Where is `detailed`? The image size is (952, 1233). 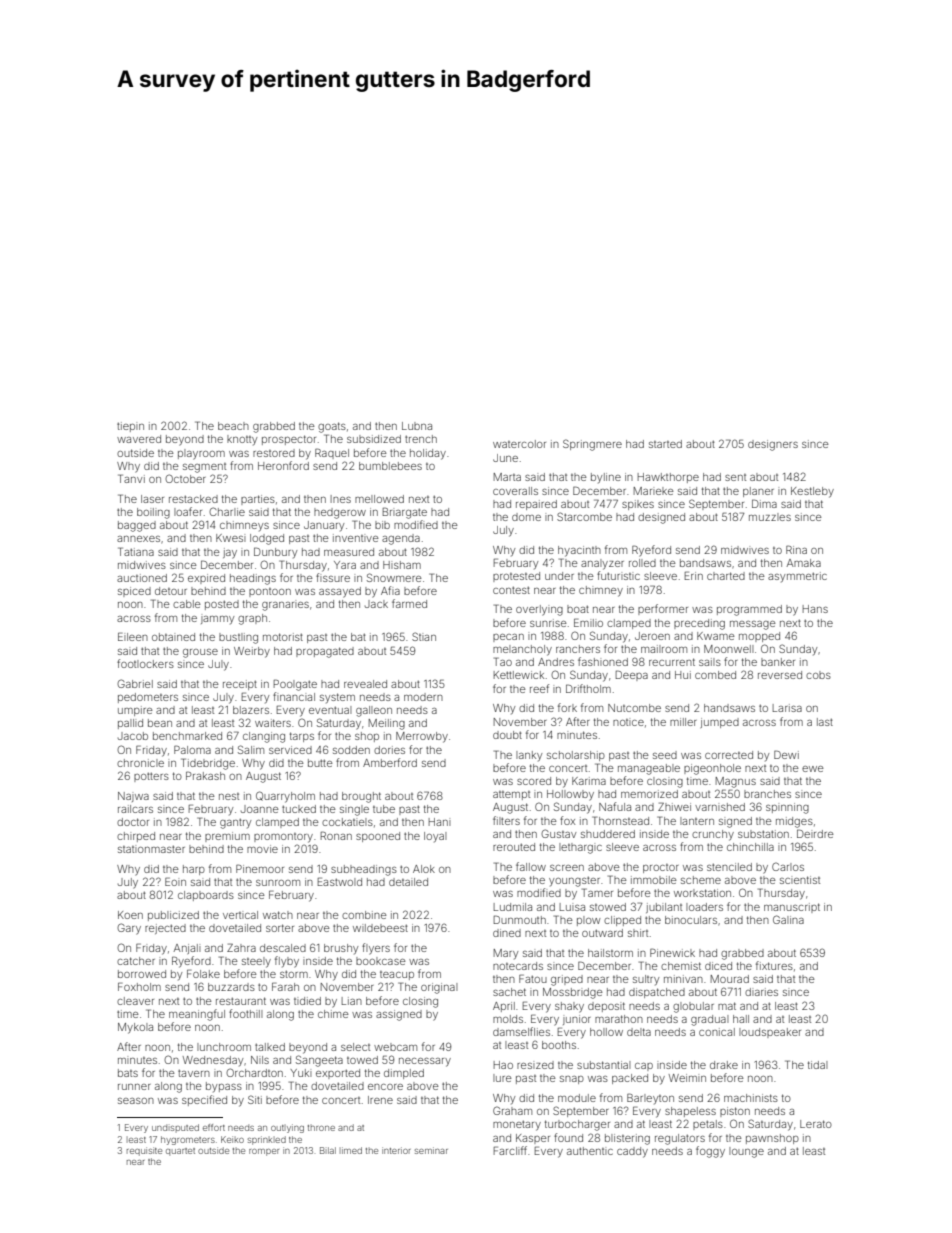 detailed is located at coordinates (408, 882).
